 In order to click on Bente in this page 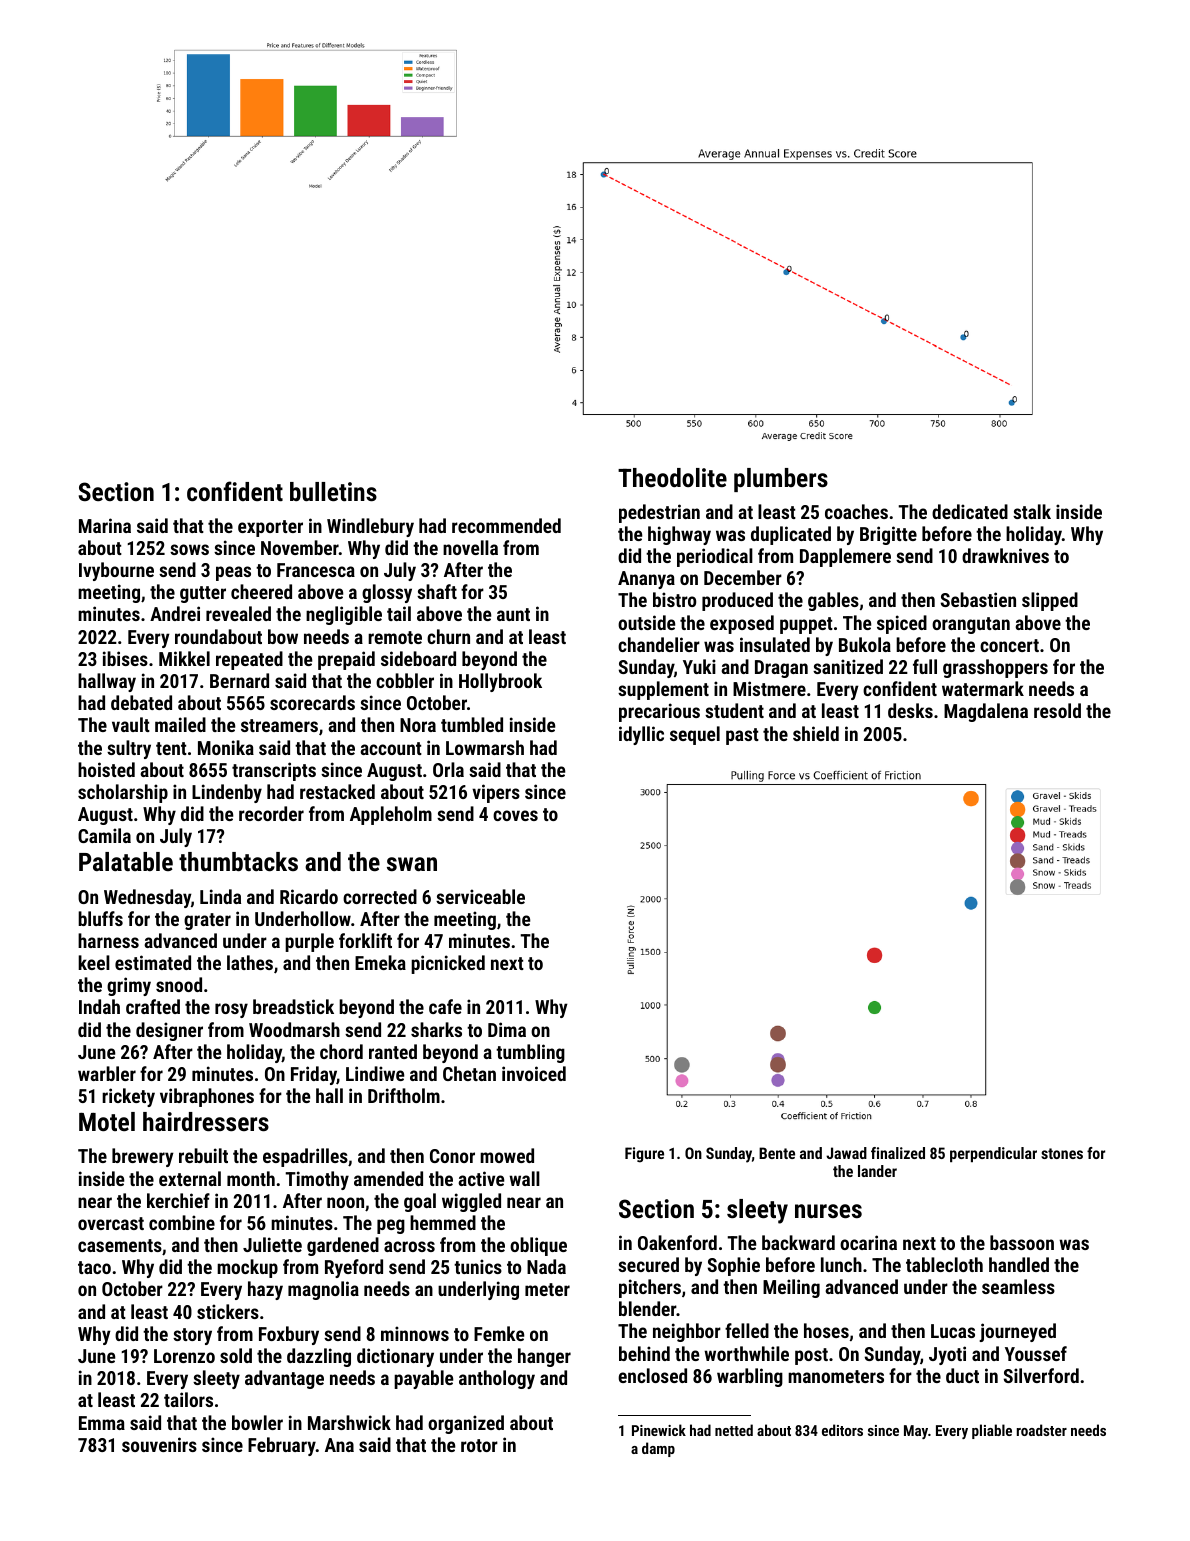, I will do `click(777, 1153)`.
